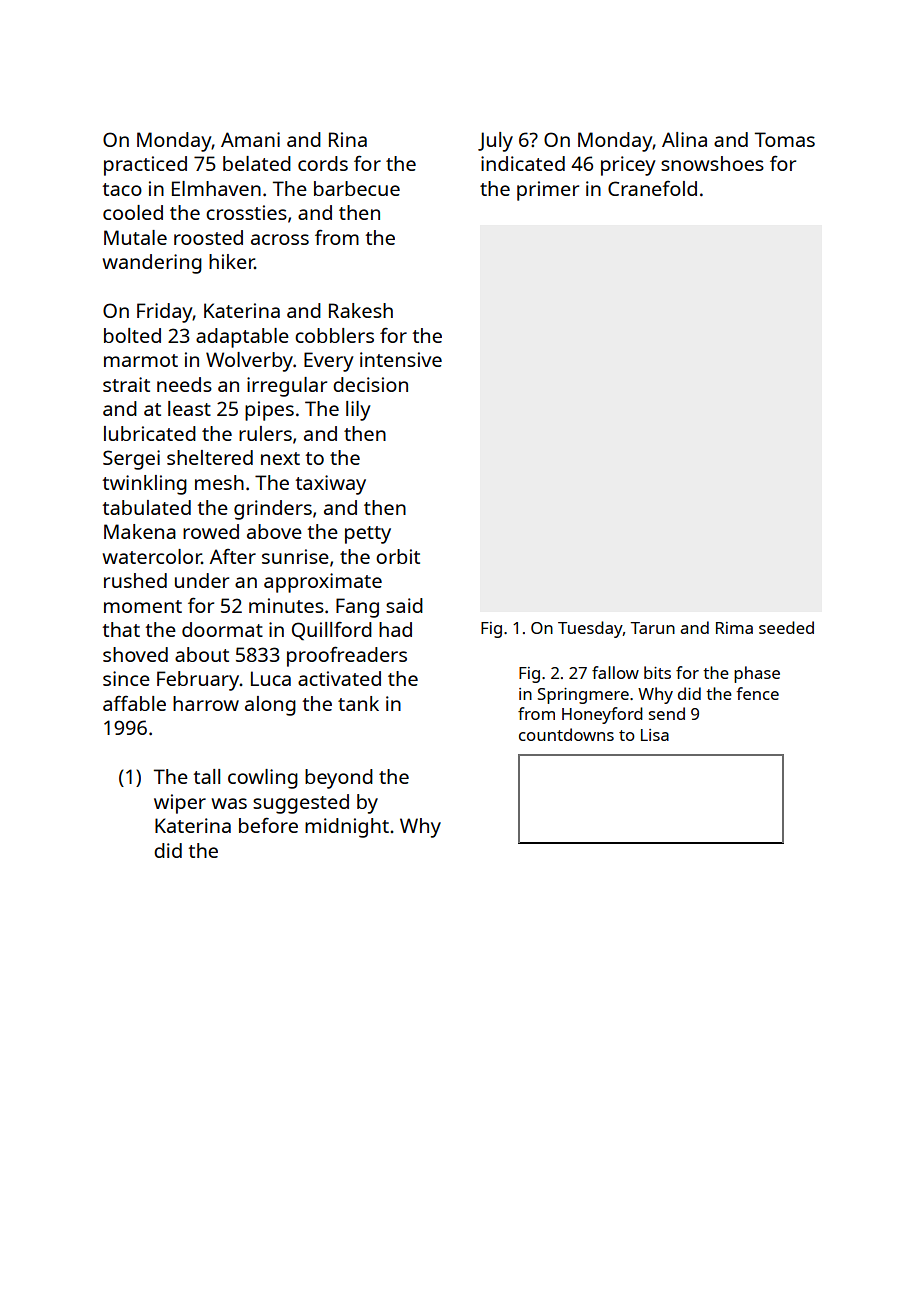  What do you see at coordinates (495, 142) in the screenshot?
I see `July` at bounding box center [495, 142].
